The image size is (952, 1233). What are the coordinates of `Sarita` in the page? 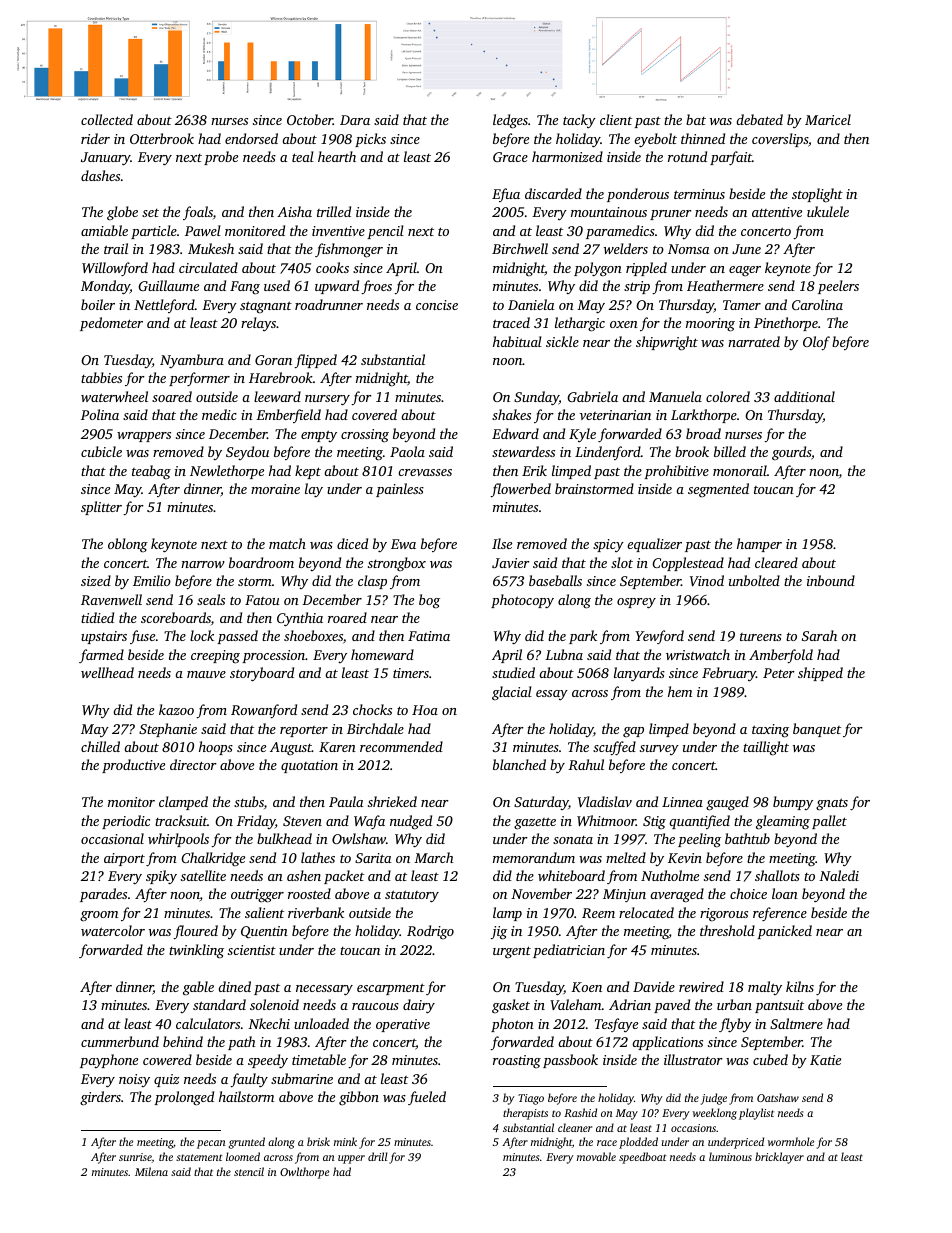 It's located at (373, 858).
